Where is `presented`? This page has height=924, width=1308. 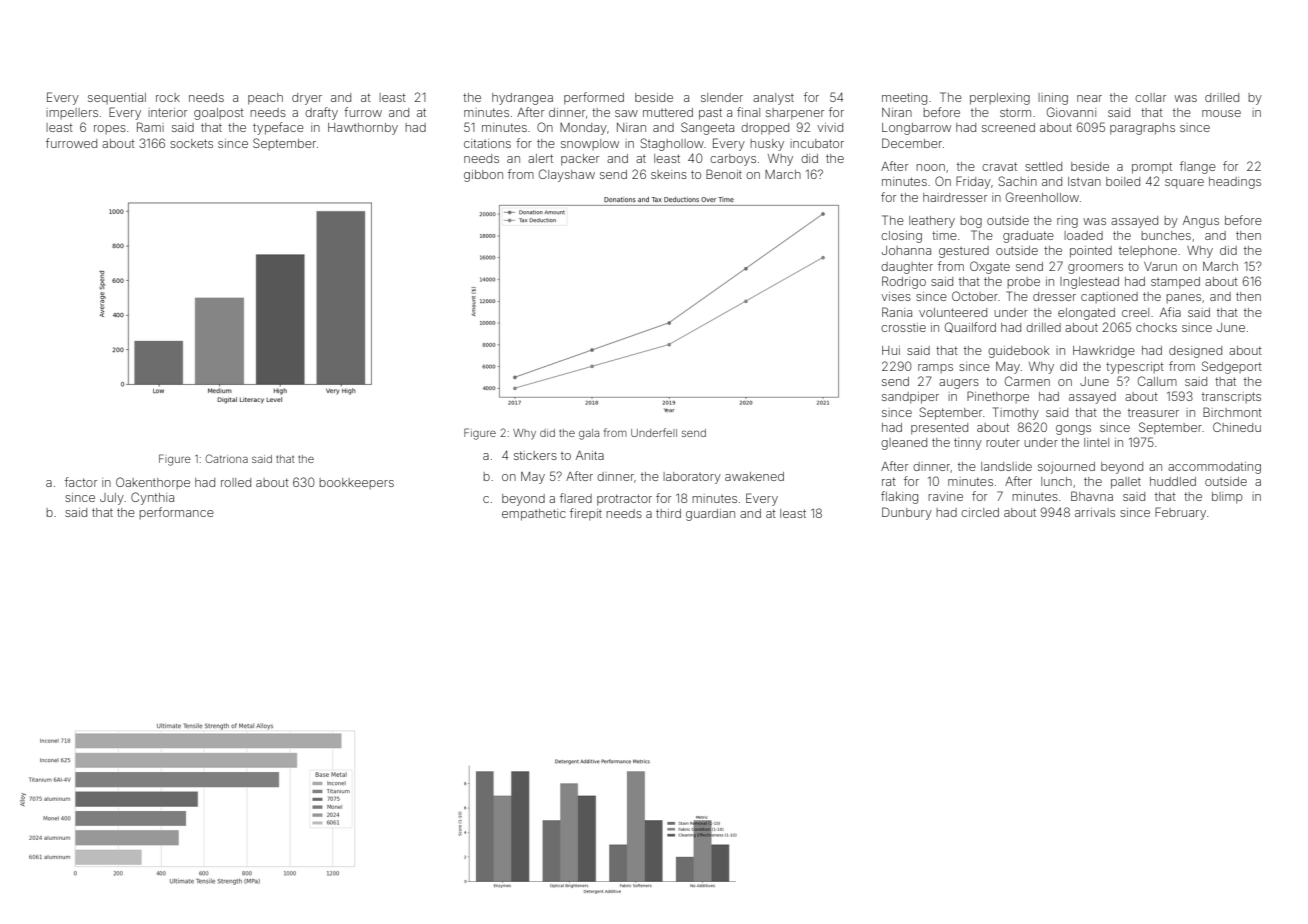 presented is located at coordinates (939, 429).
